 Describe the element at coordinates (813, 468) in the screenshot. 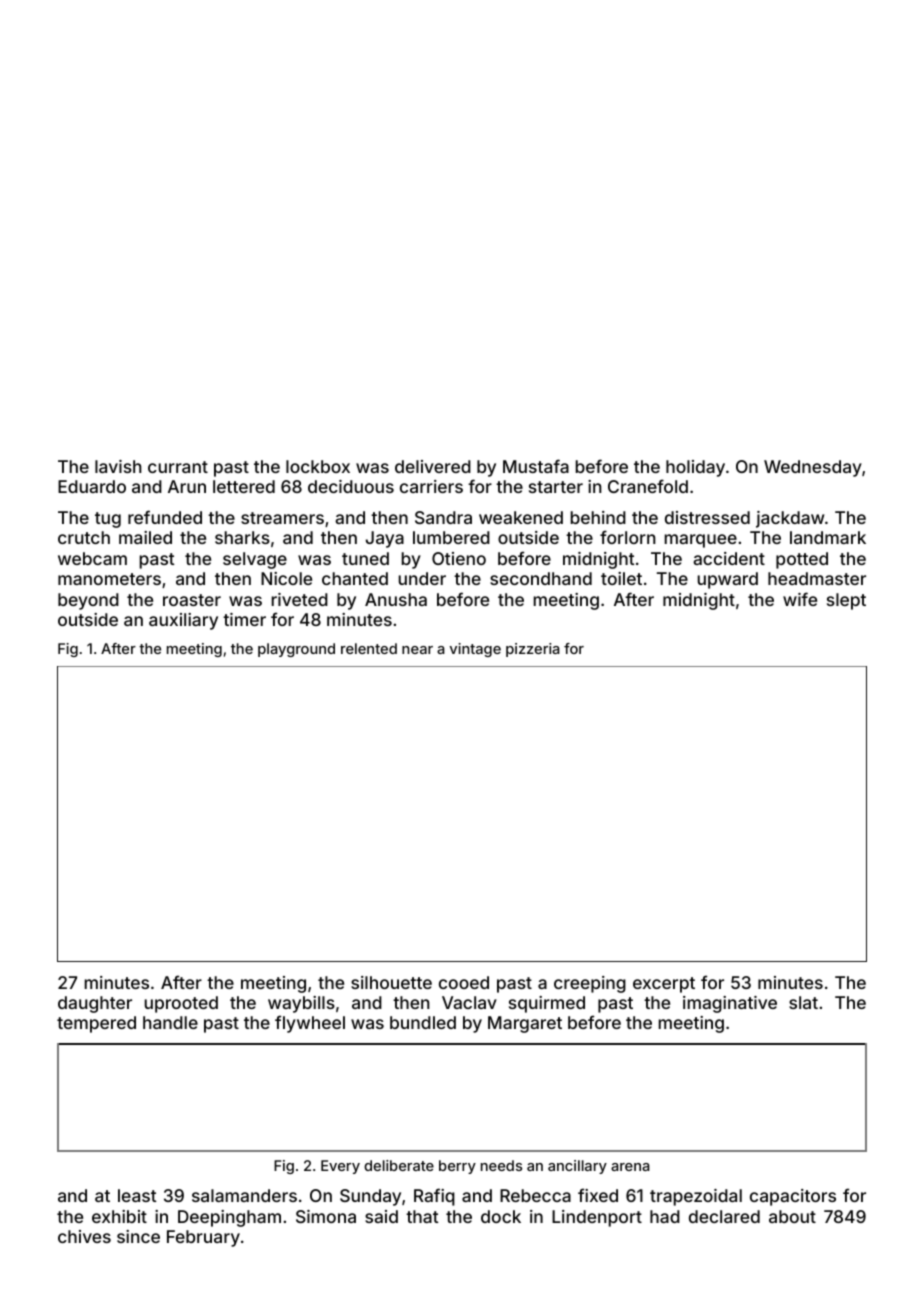

I see `Wednesday` at that location.
